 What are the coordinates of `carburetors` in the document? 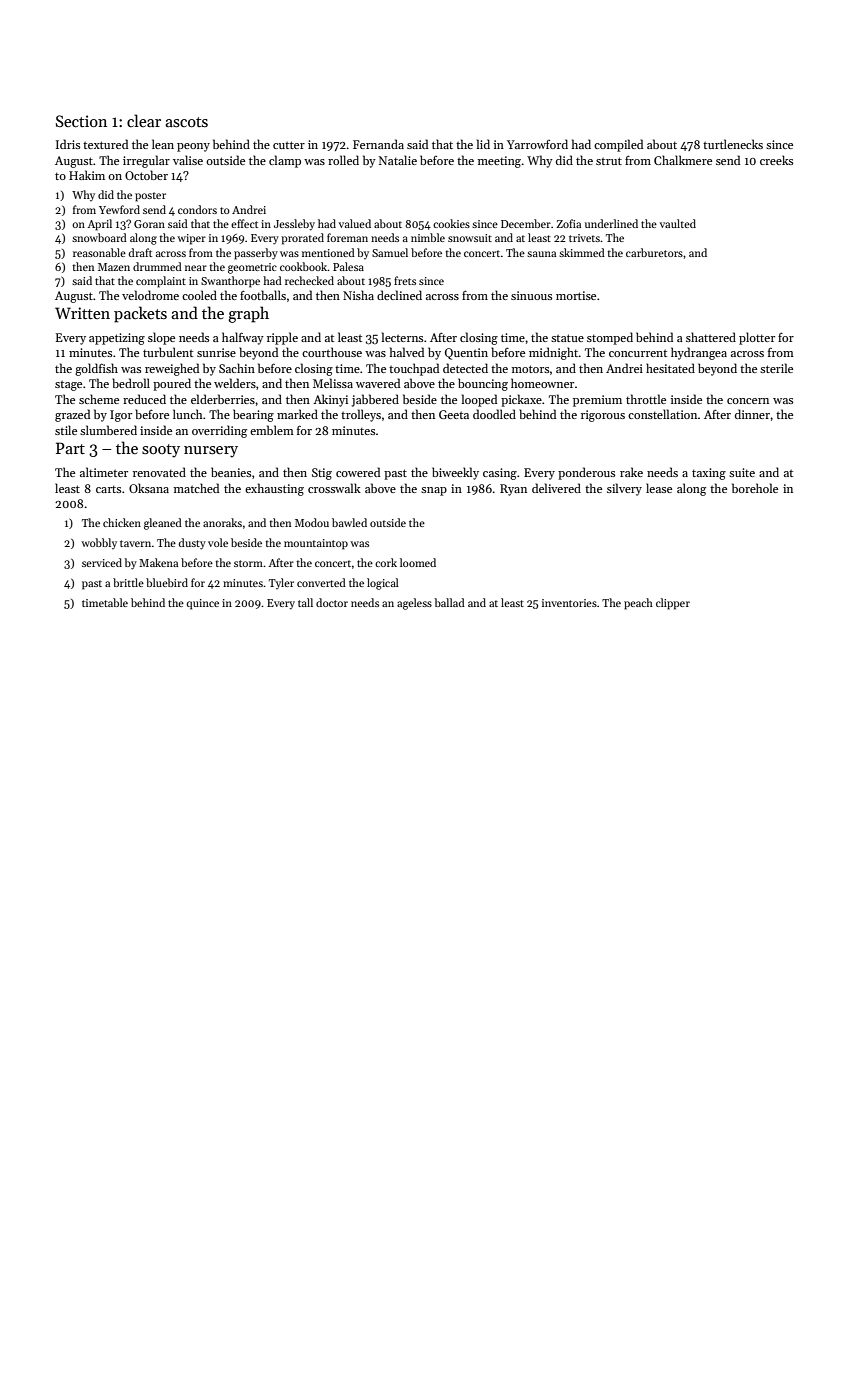 It's located at (654, 252).
